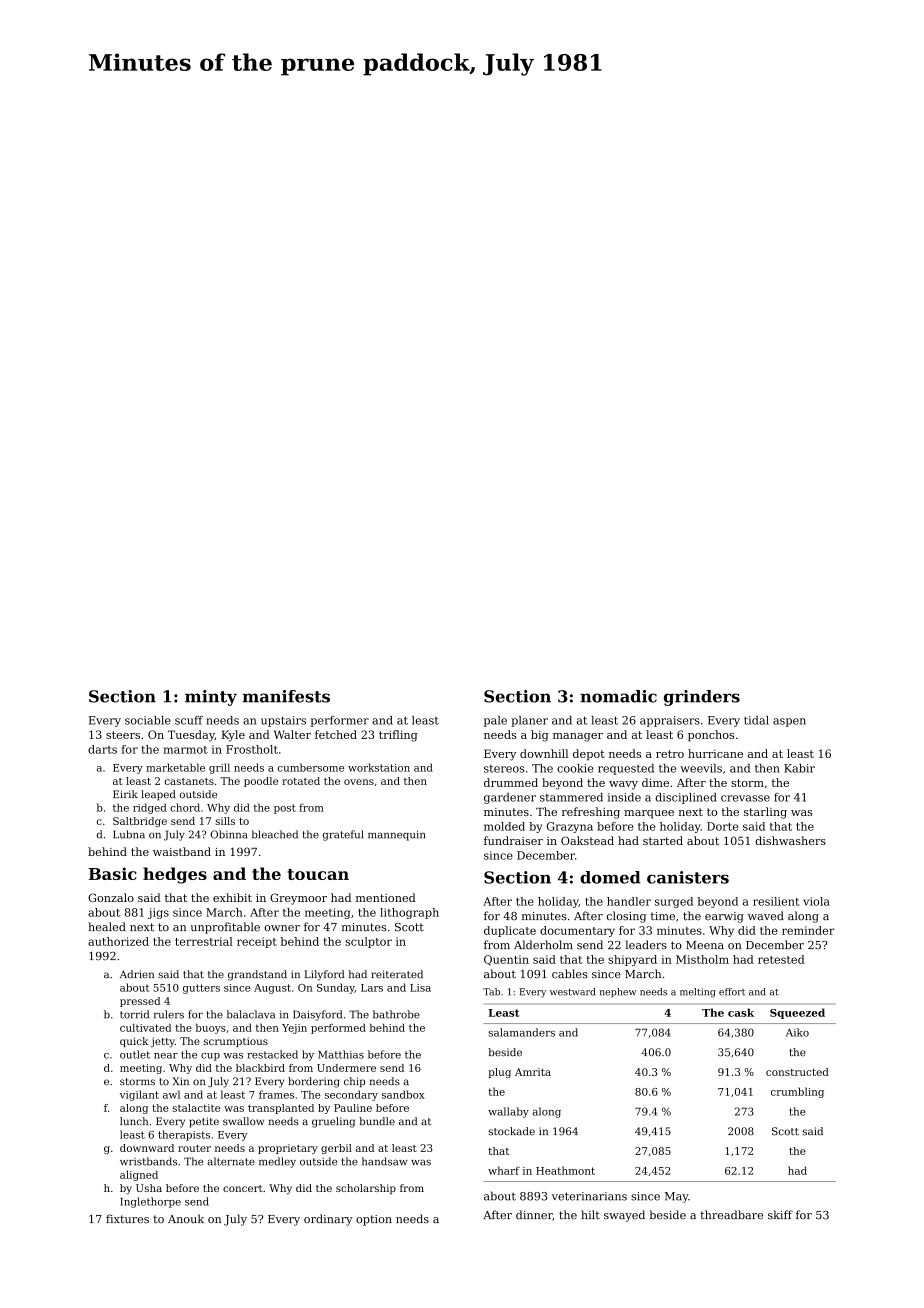  I want to click on wallaby, so click(508, 1112).
